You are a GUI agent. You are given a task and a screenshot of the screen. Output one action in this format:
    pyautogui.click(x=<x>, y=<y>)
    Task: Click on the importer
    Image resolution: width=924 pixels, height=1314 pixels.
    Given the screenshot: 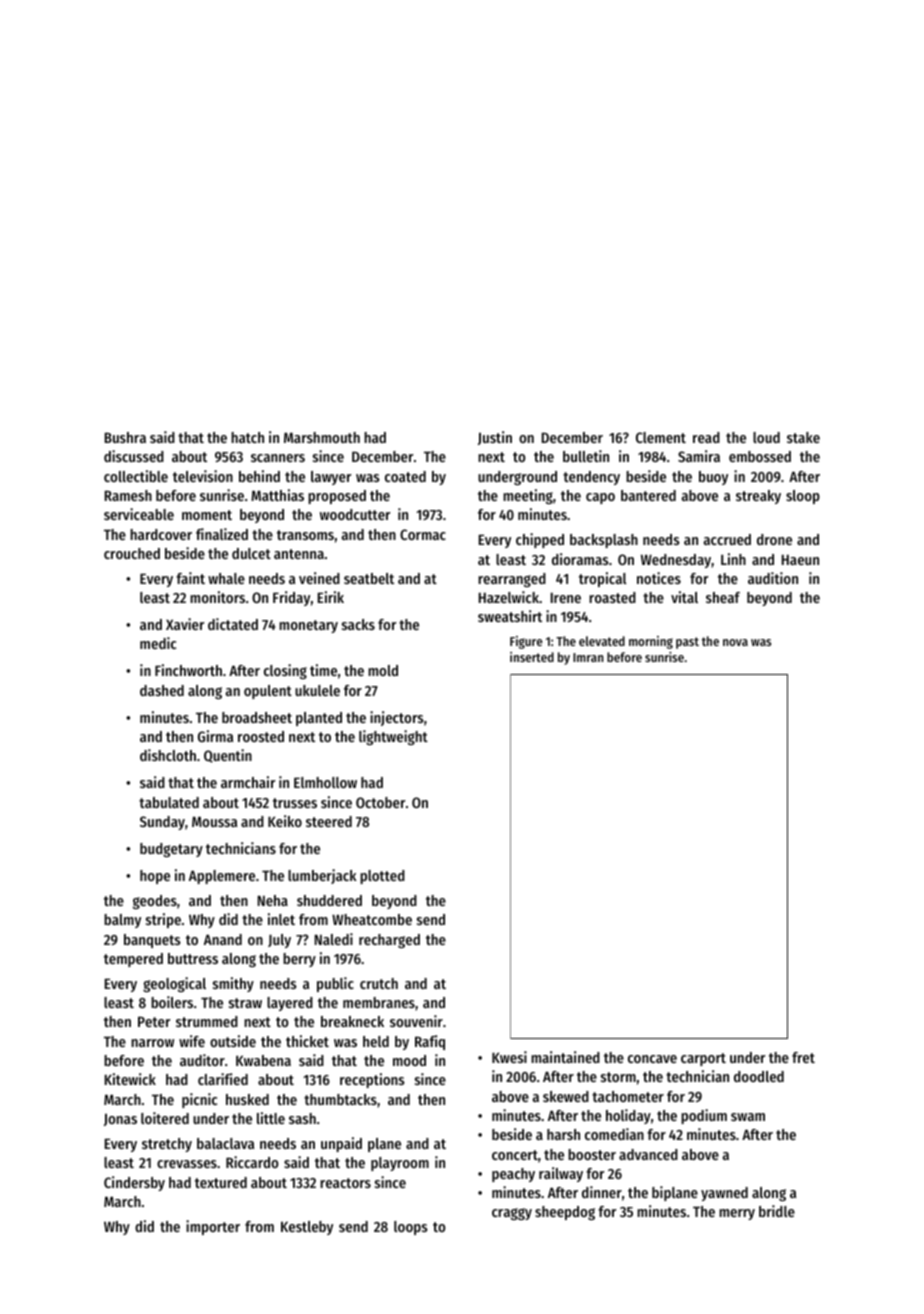 What is the action you would take?
    pyautogui.click(x=213, y=1227)
